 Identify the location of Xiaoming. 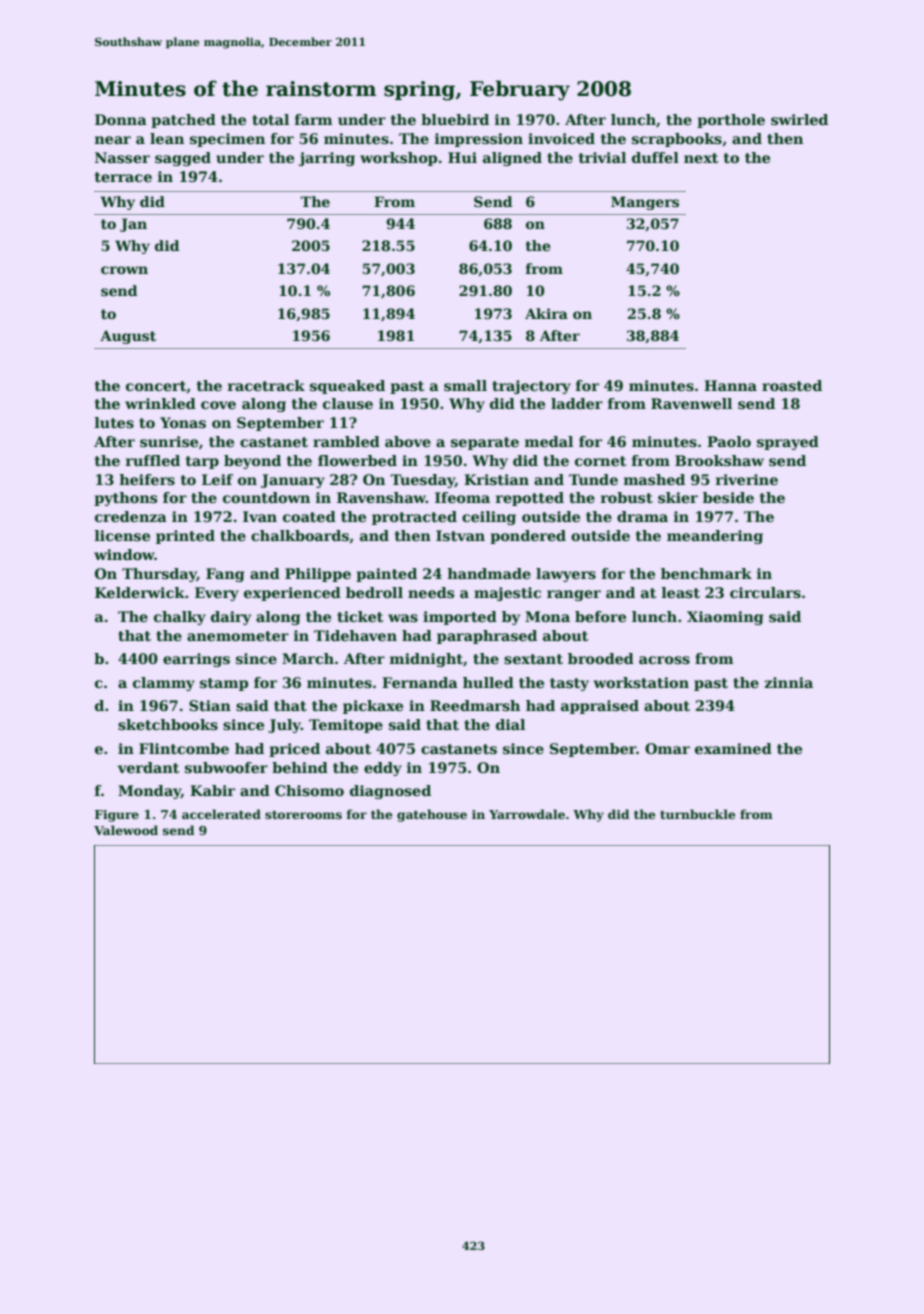
(725, 618).
